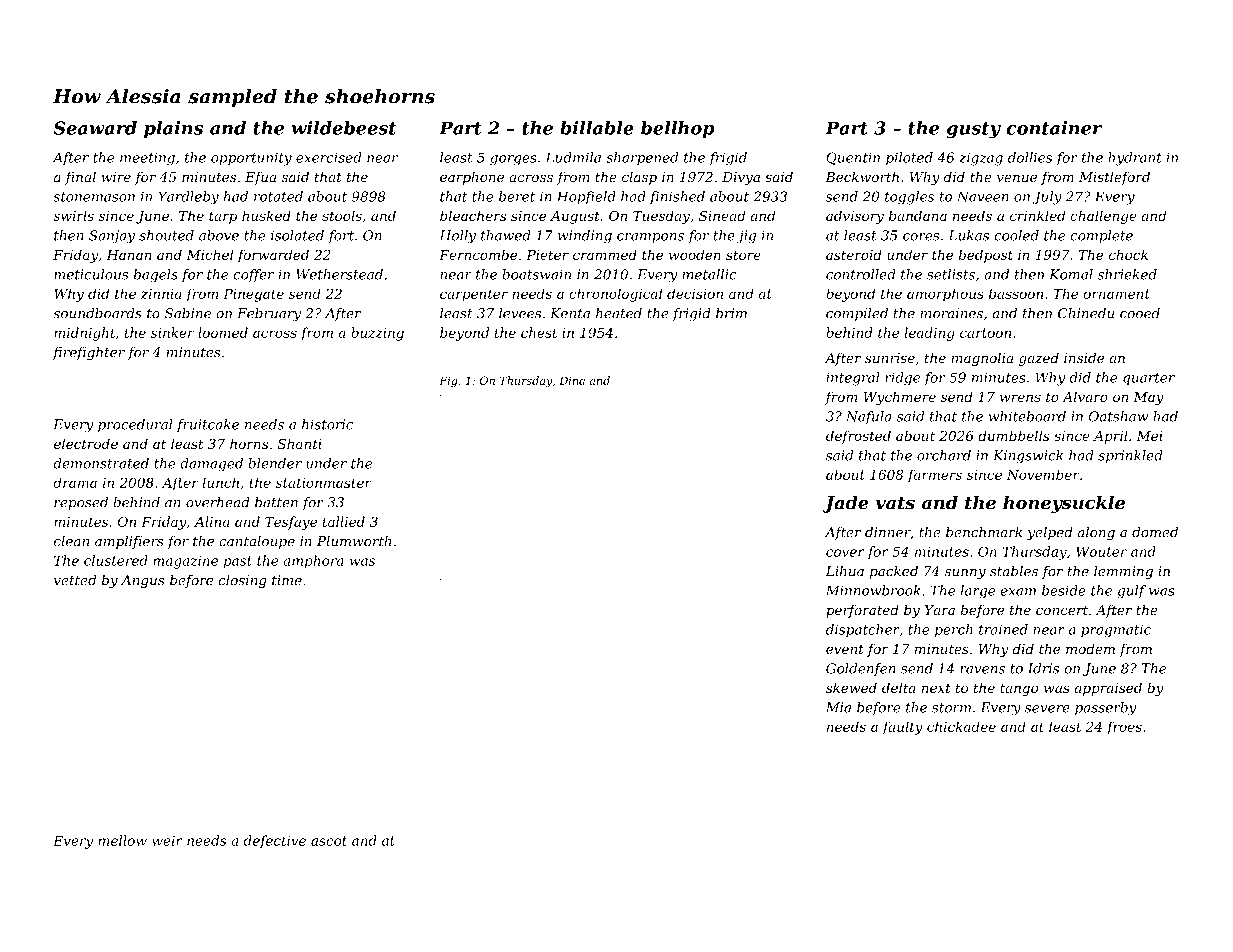 This screenshot has width=1233, height=952. Describe the element at coordinates (731, 313) in the screenshot. I see `brim` at that location.
